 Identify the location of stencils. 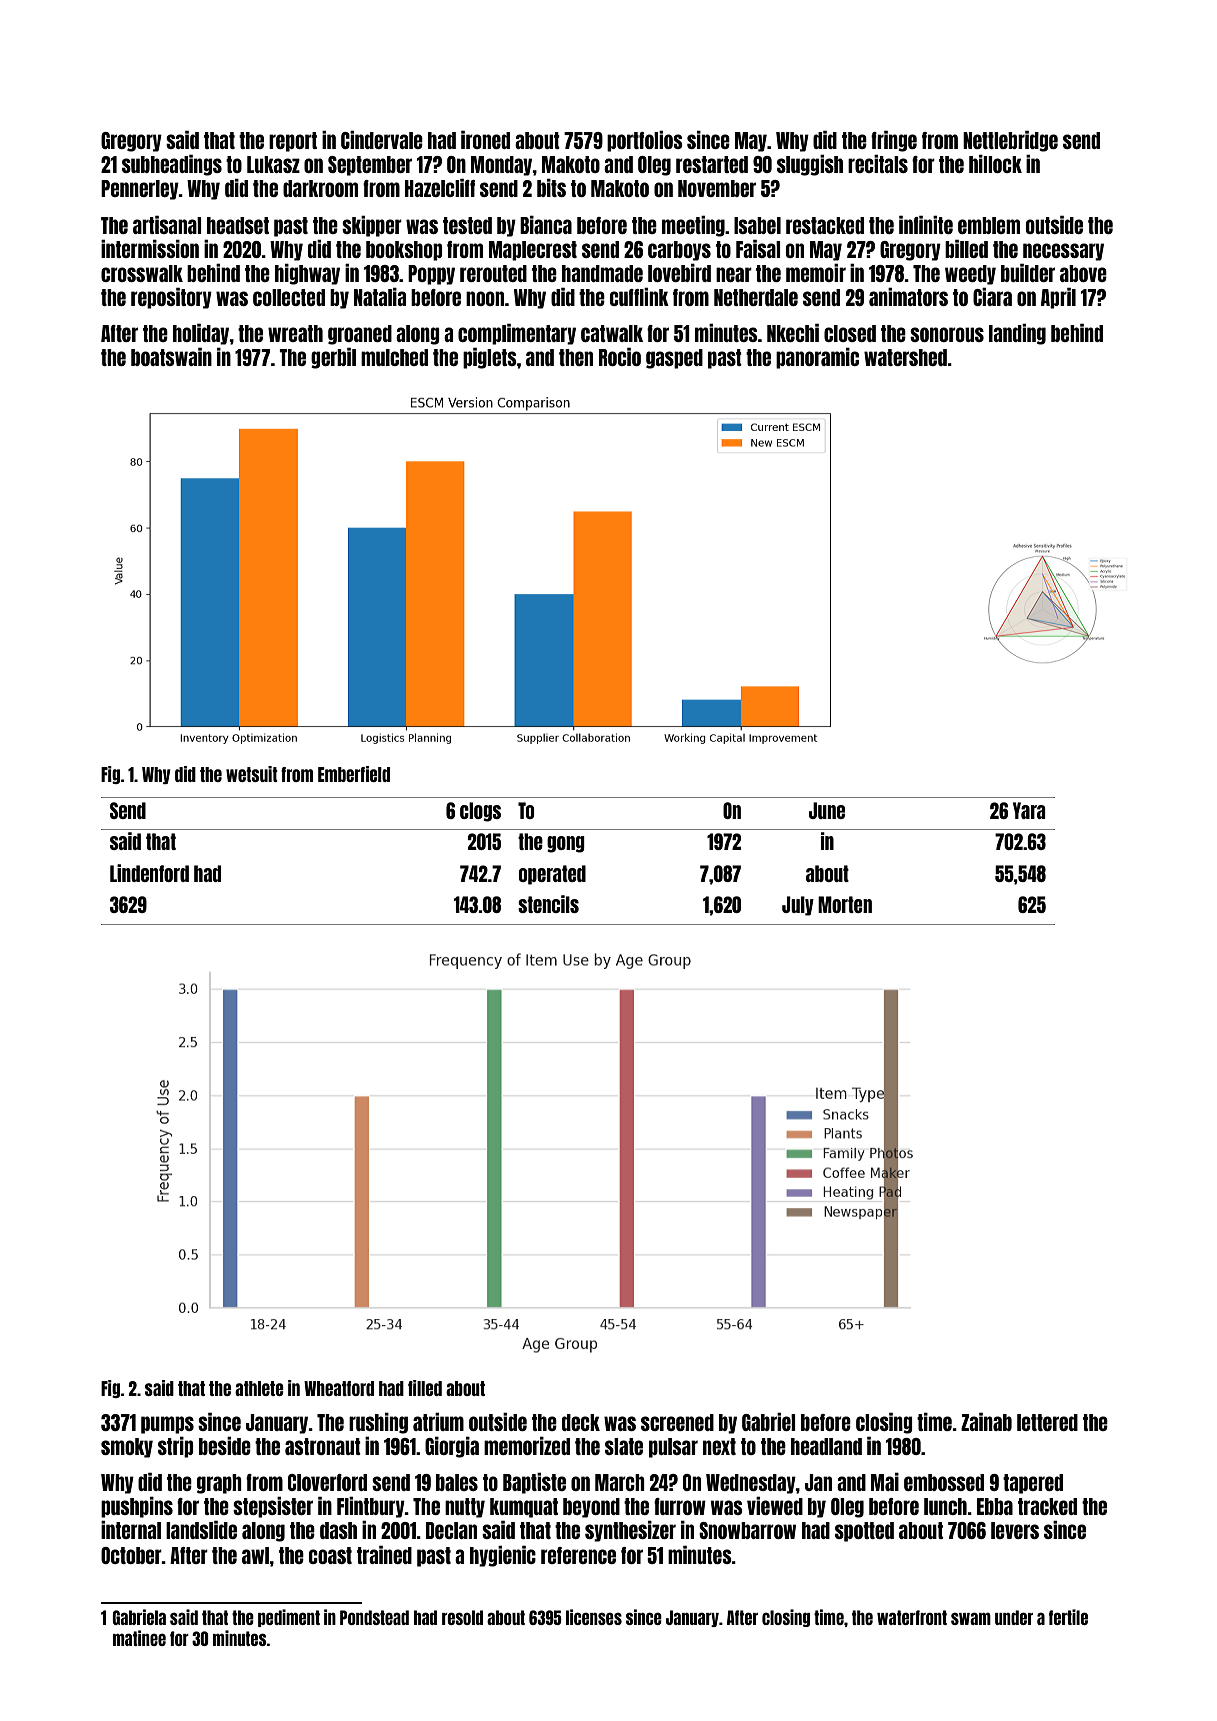
(548, 904).
